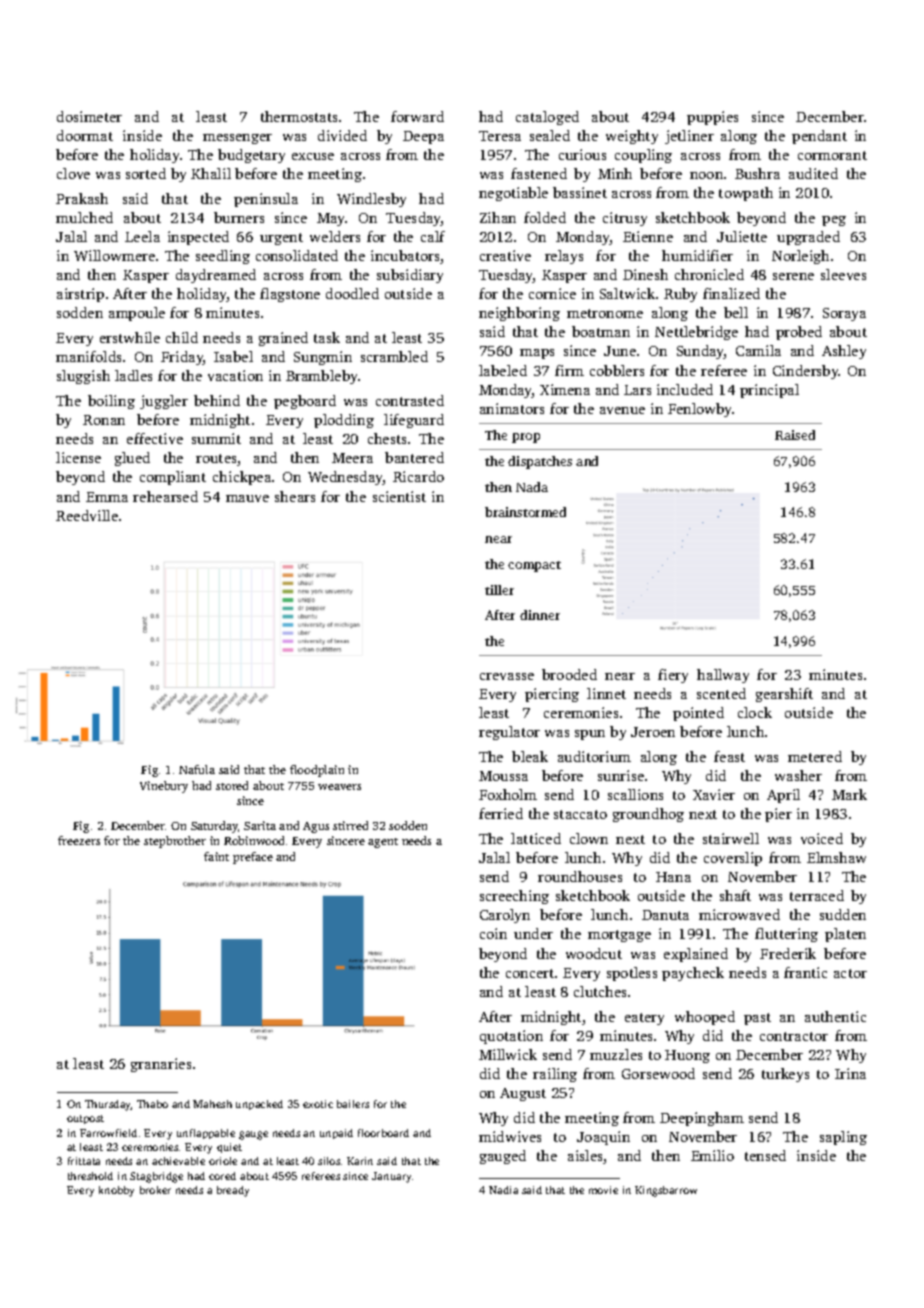  Describe the element at coordinates (417, 116) in the screenshot. I see `forward` at that location.
